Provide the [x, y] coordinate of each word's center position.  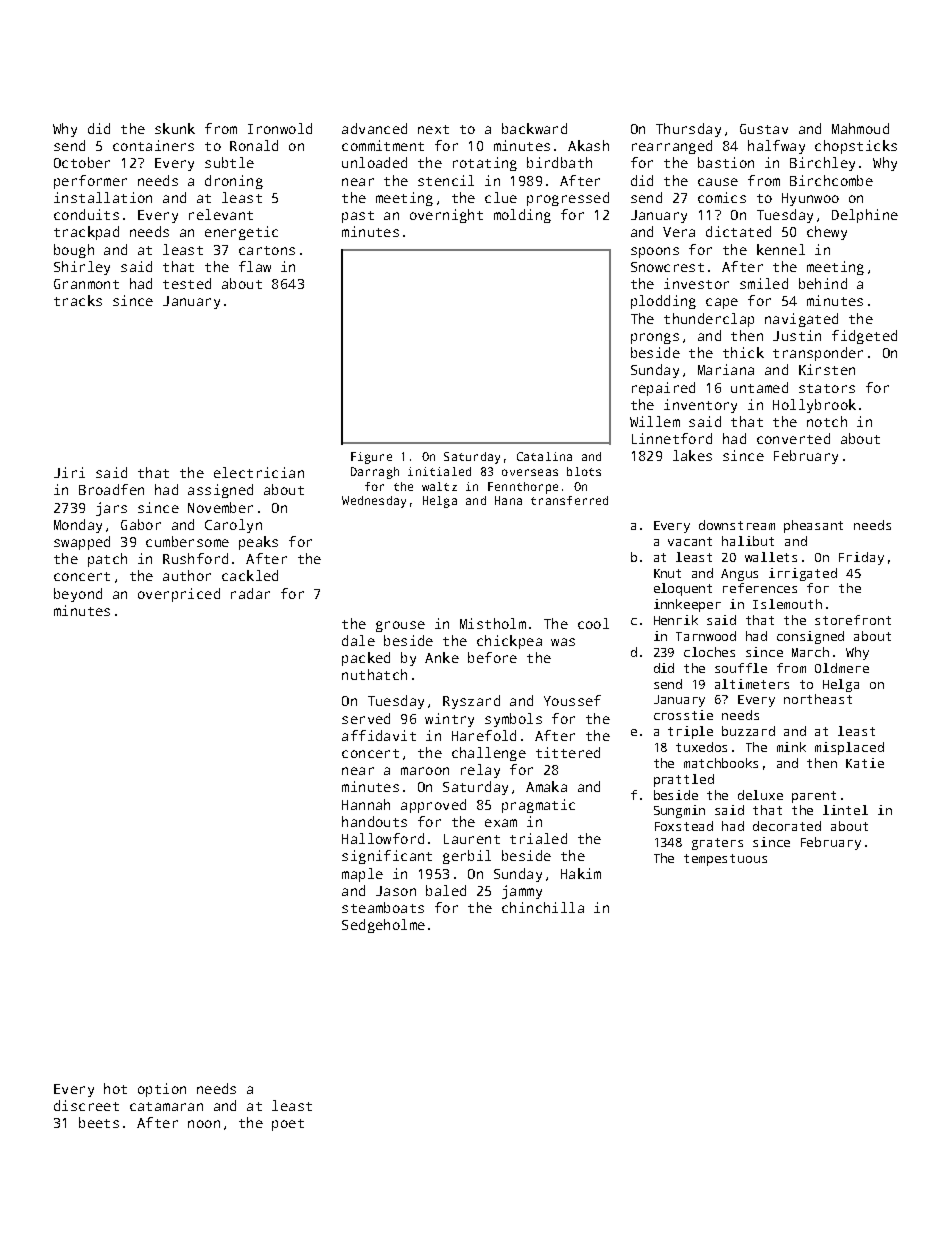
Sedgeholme [383, 926]
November [220, 507]
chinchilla [543, 907]
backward [534, 128]
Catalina [544, 456]
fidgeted [864, 337]
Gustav [764, 129]
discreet [86, 1105]
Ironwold [280, 128]
